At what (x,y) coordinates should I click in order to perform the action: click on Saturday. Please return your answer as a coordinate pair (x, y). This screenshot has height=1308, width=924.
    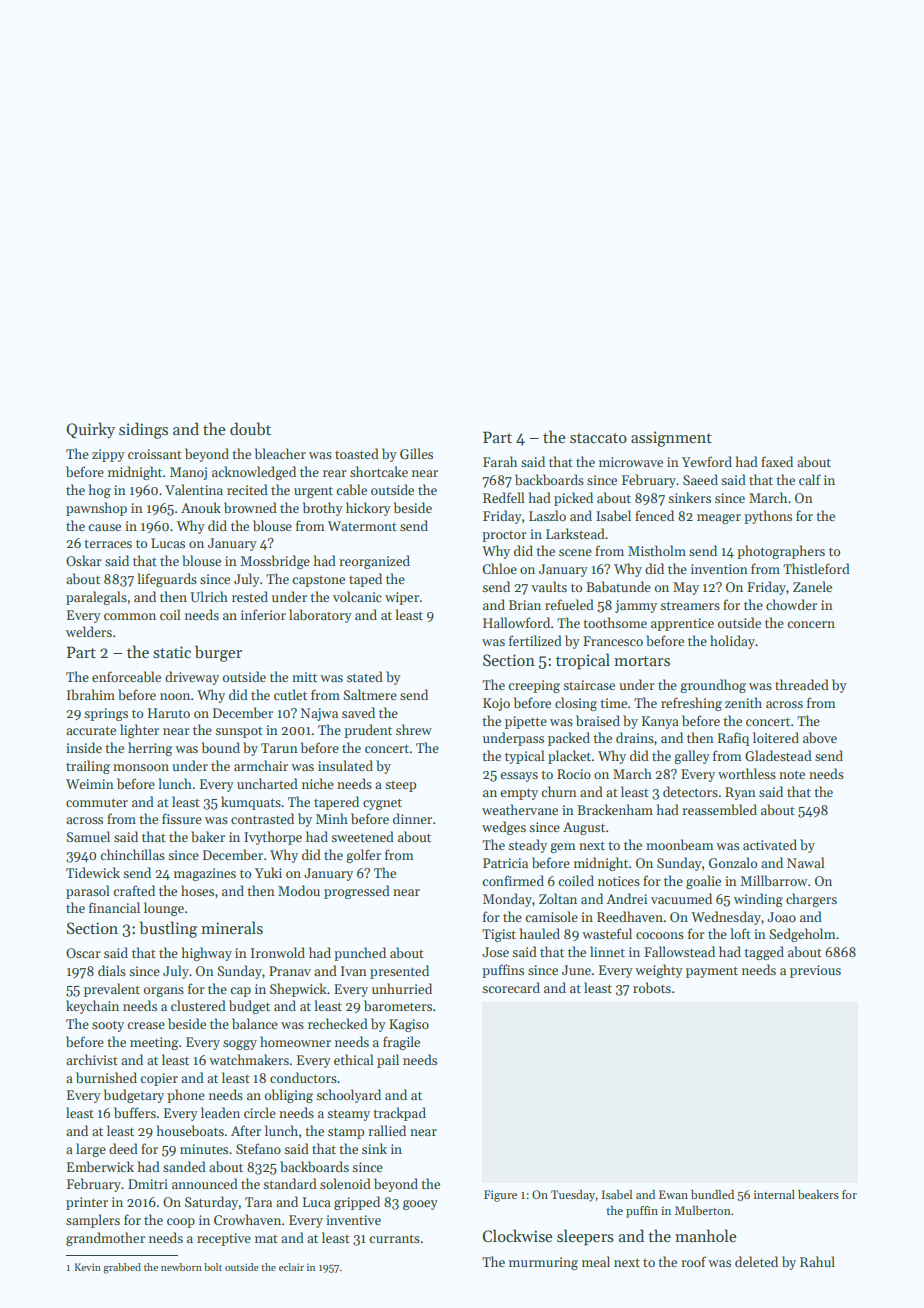
    Looking at the image, I should click on (211, 1203).
